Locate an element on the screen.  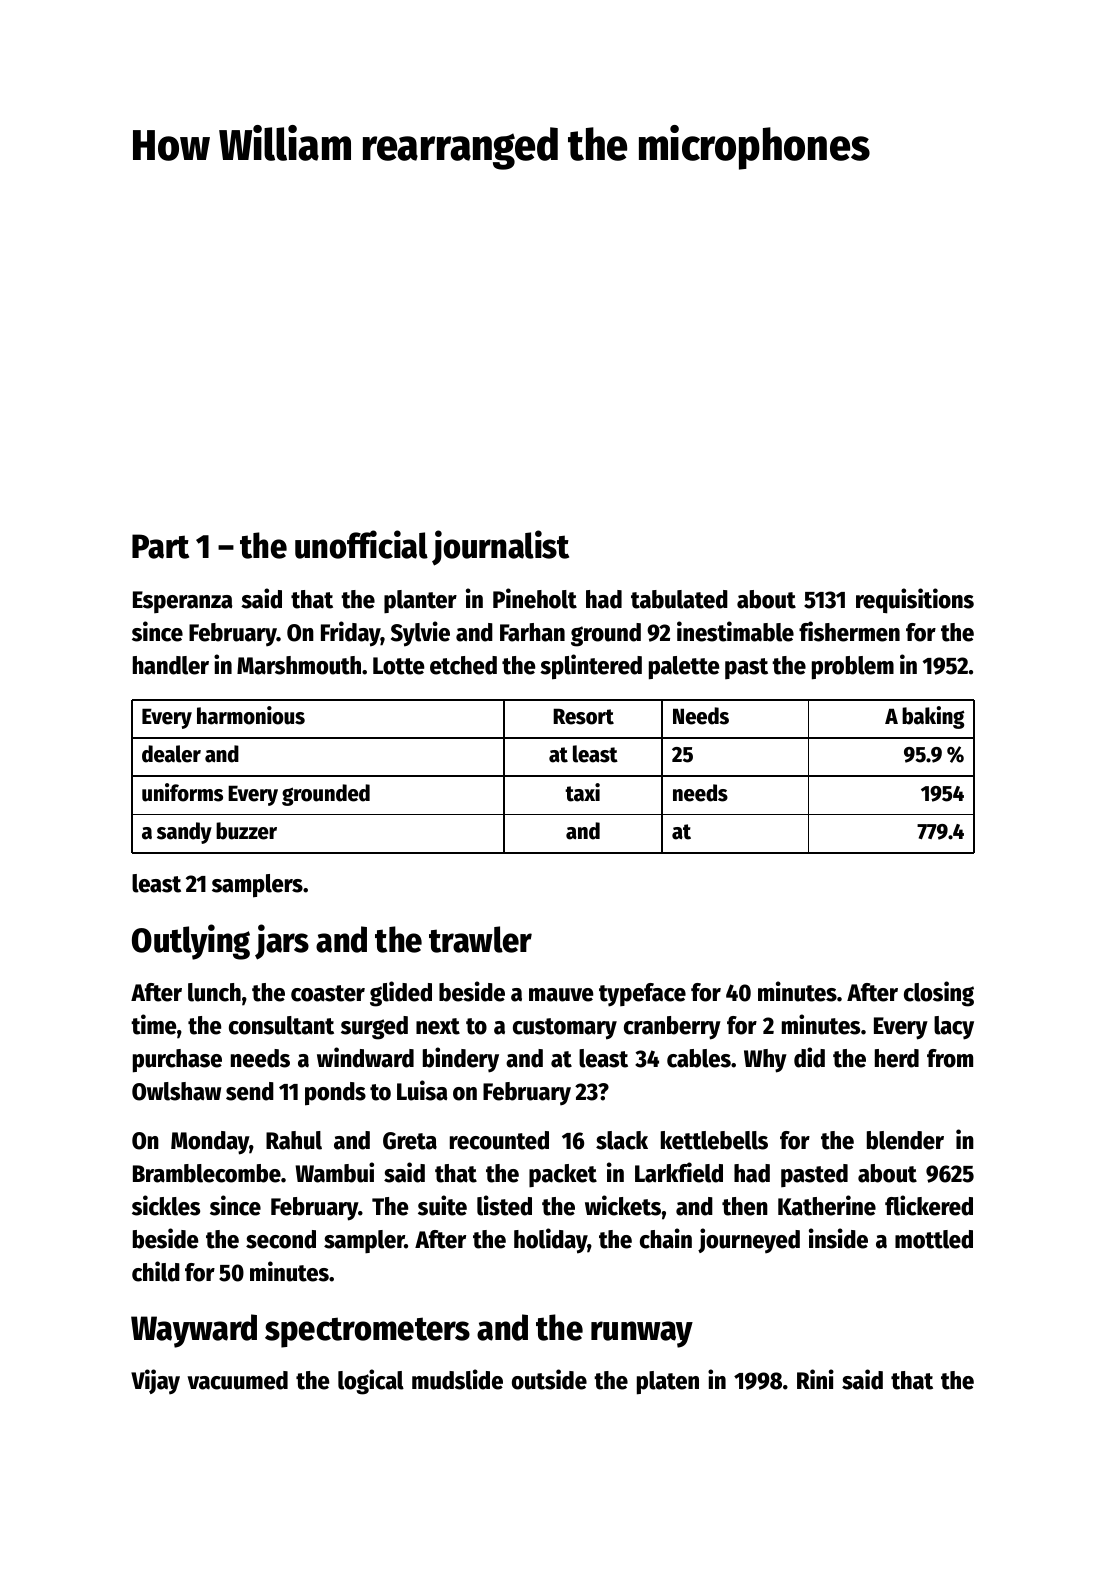
Part is located at coordinates (160, 546).
